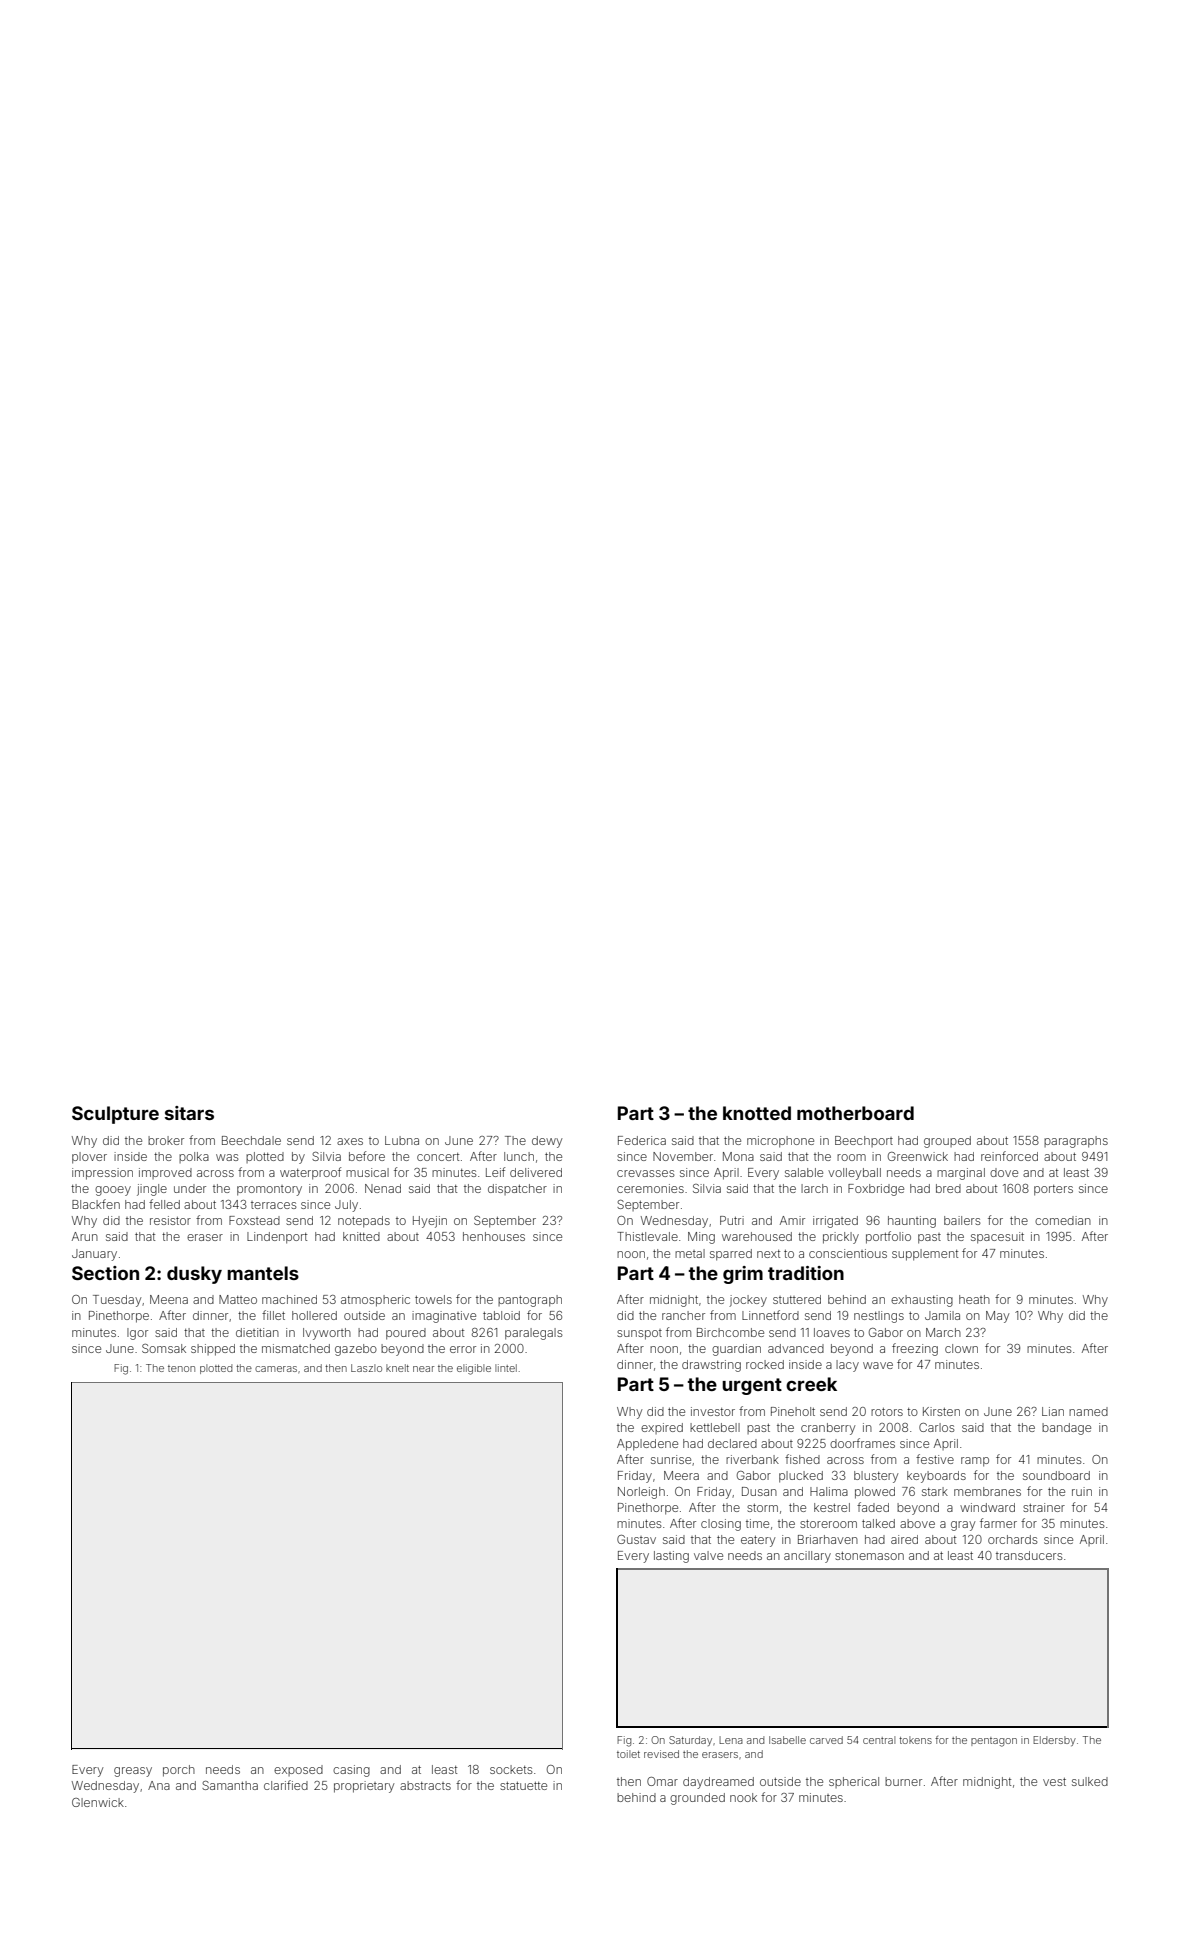 The width and height of the screenshot is (1180, 1943). I want to click on Gustav, so click(636, 1539).
